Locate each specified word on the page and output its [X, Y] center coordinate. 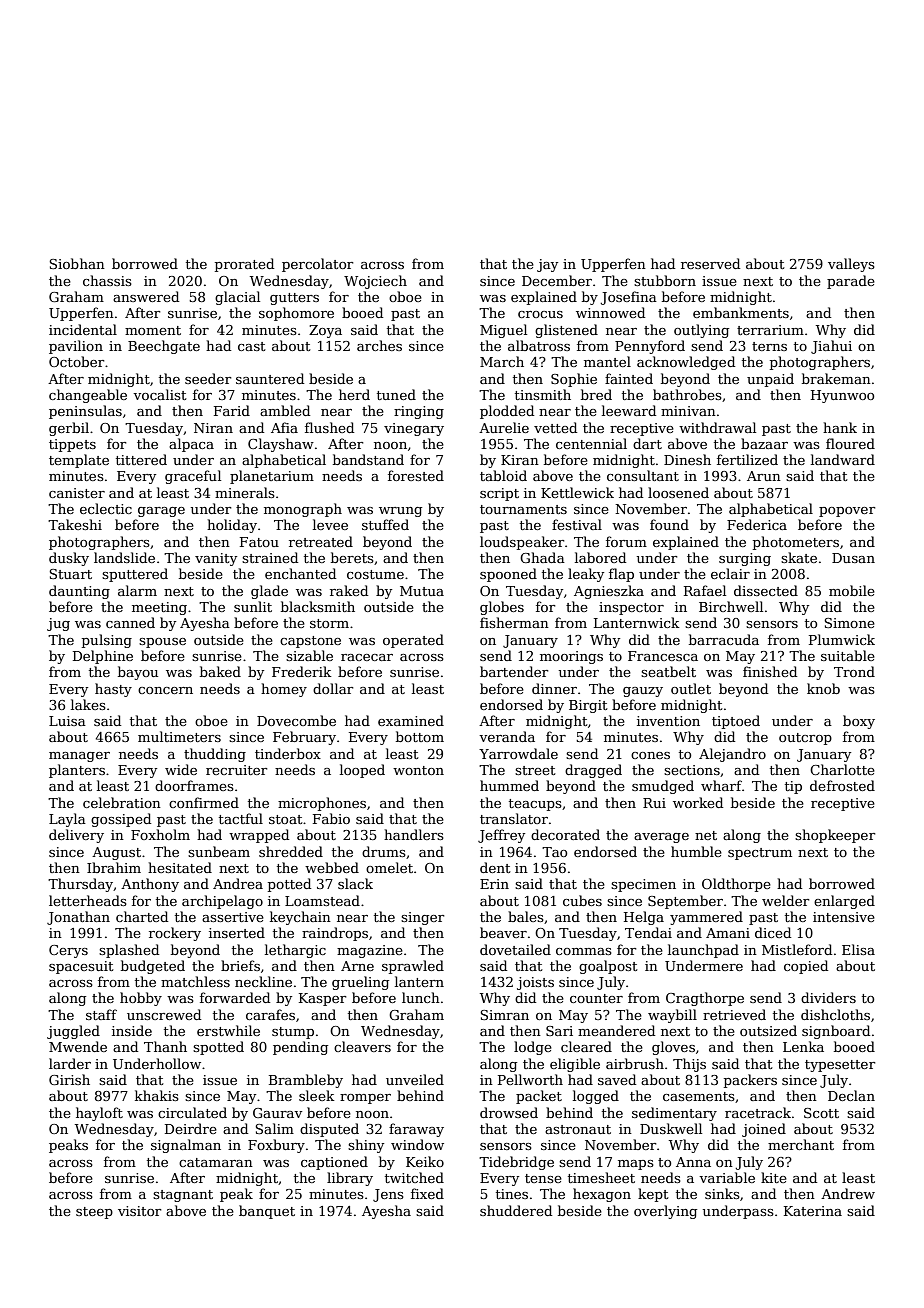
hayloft [99, 1114]
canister [77, 493]
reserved [710, 263]
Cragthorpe [705, 999]
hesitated [180, 867]
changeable [88, 396]
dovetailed [515, 949]
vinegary [414, 429]
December [557, 280]
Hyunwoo [842, 396]
